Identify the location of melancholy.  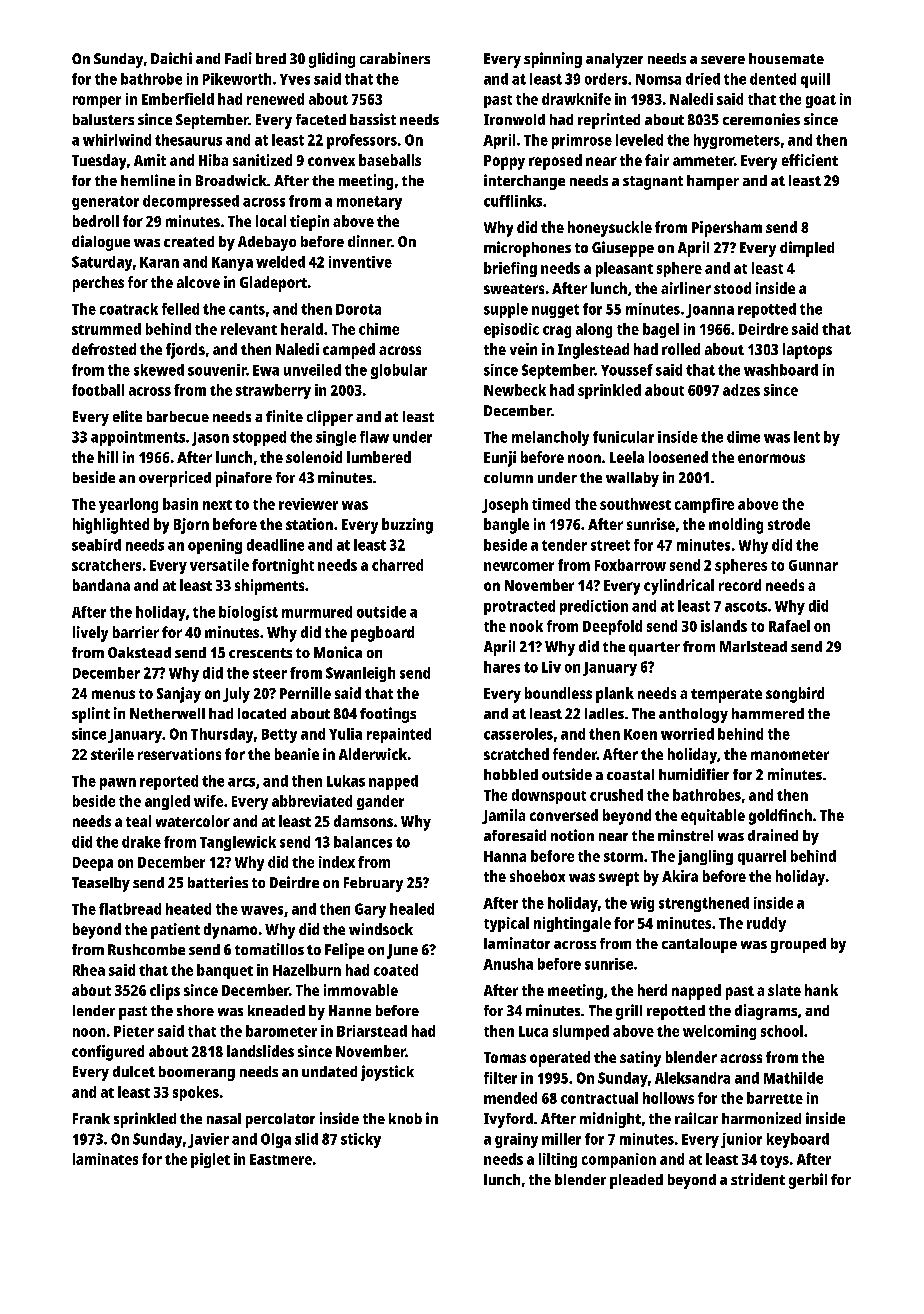
(550, 438).
